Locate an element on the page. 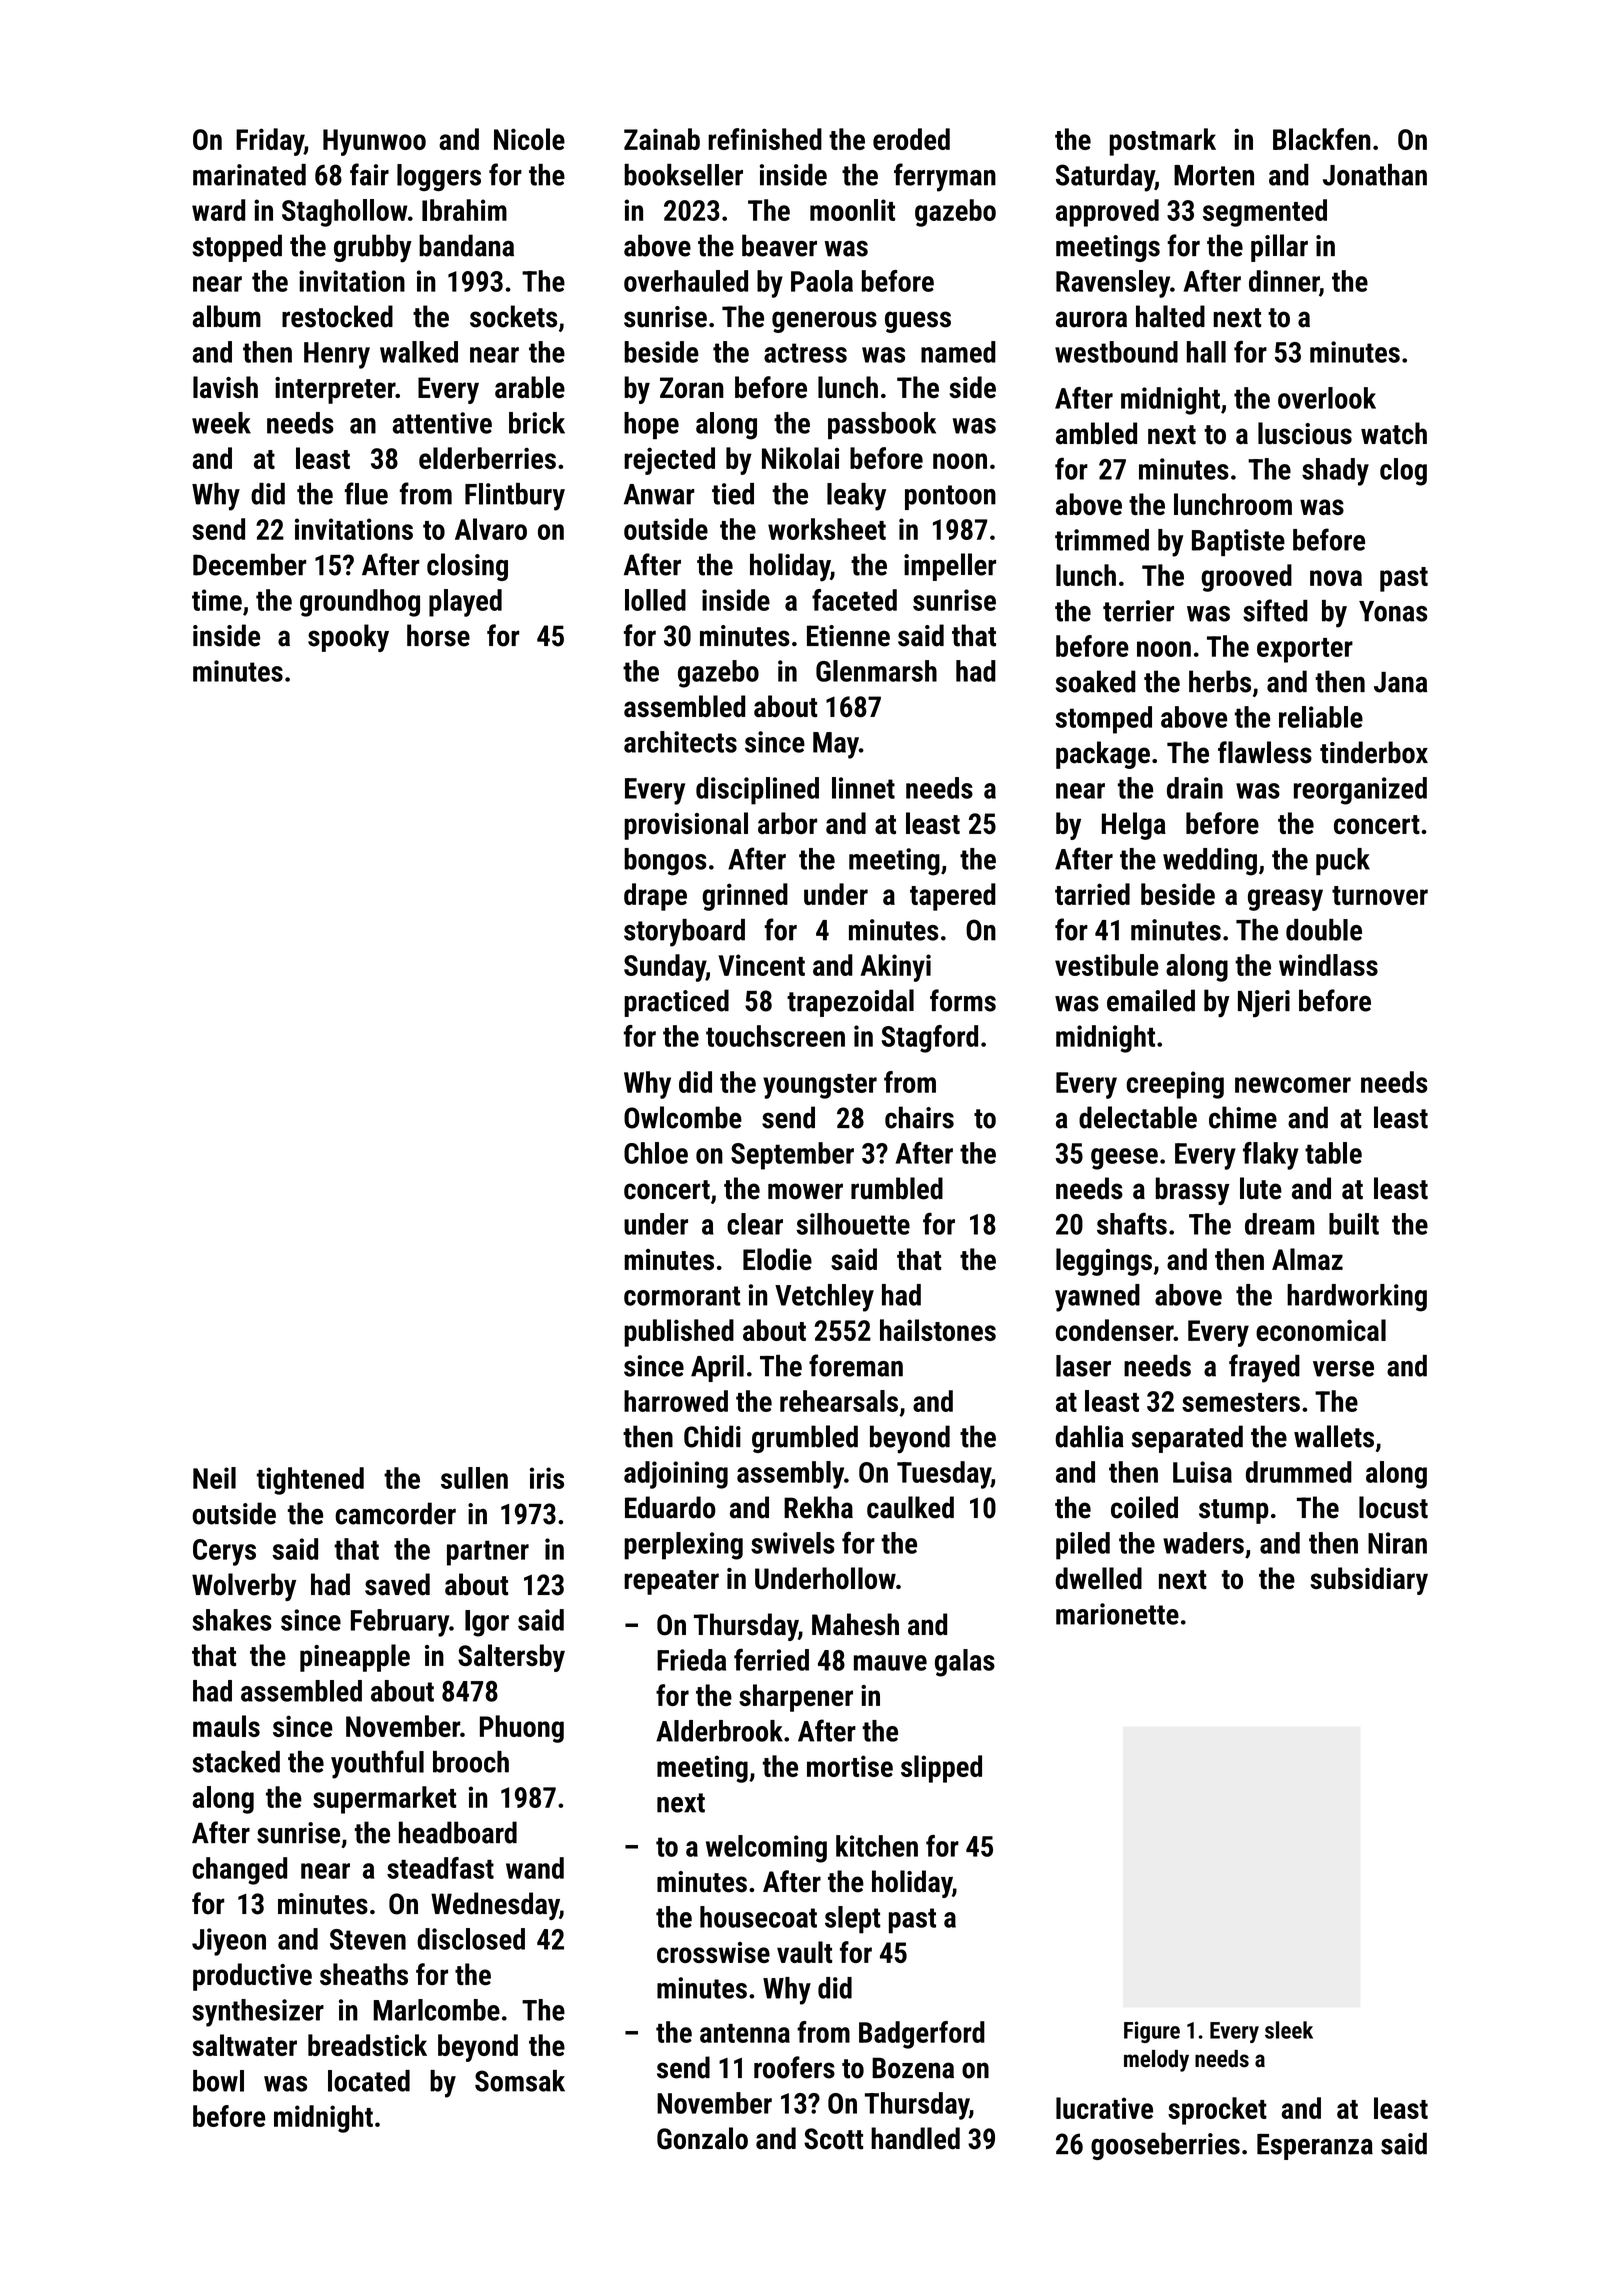  Neil is located at coordinates (214, 1478).
